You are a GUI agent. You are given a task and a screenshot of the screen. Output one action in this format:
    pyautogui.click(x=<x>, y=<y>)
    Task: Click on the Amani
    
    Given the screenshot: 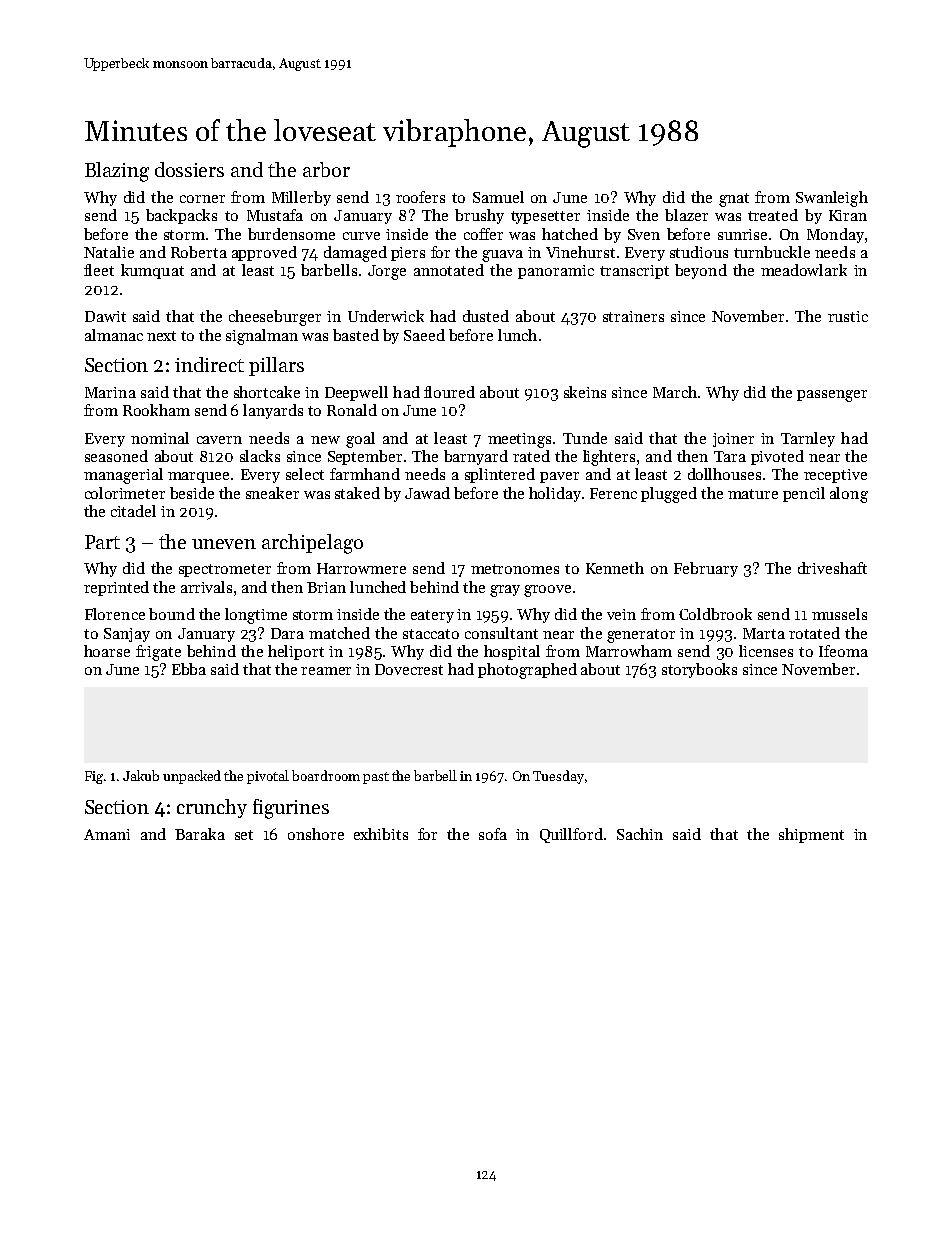 What is the action you would take?
    pyautogui.click(x=107, y=834)
